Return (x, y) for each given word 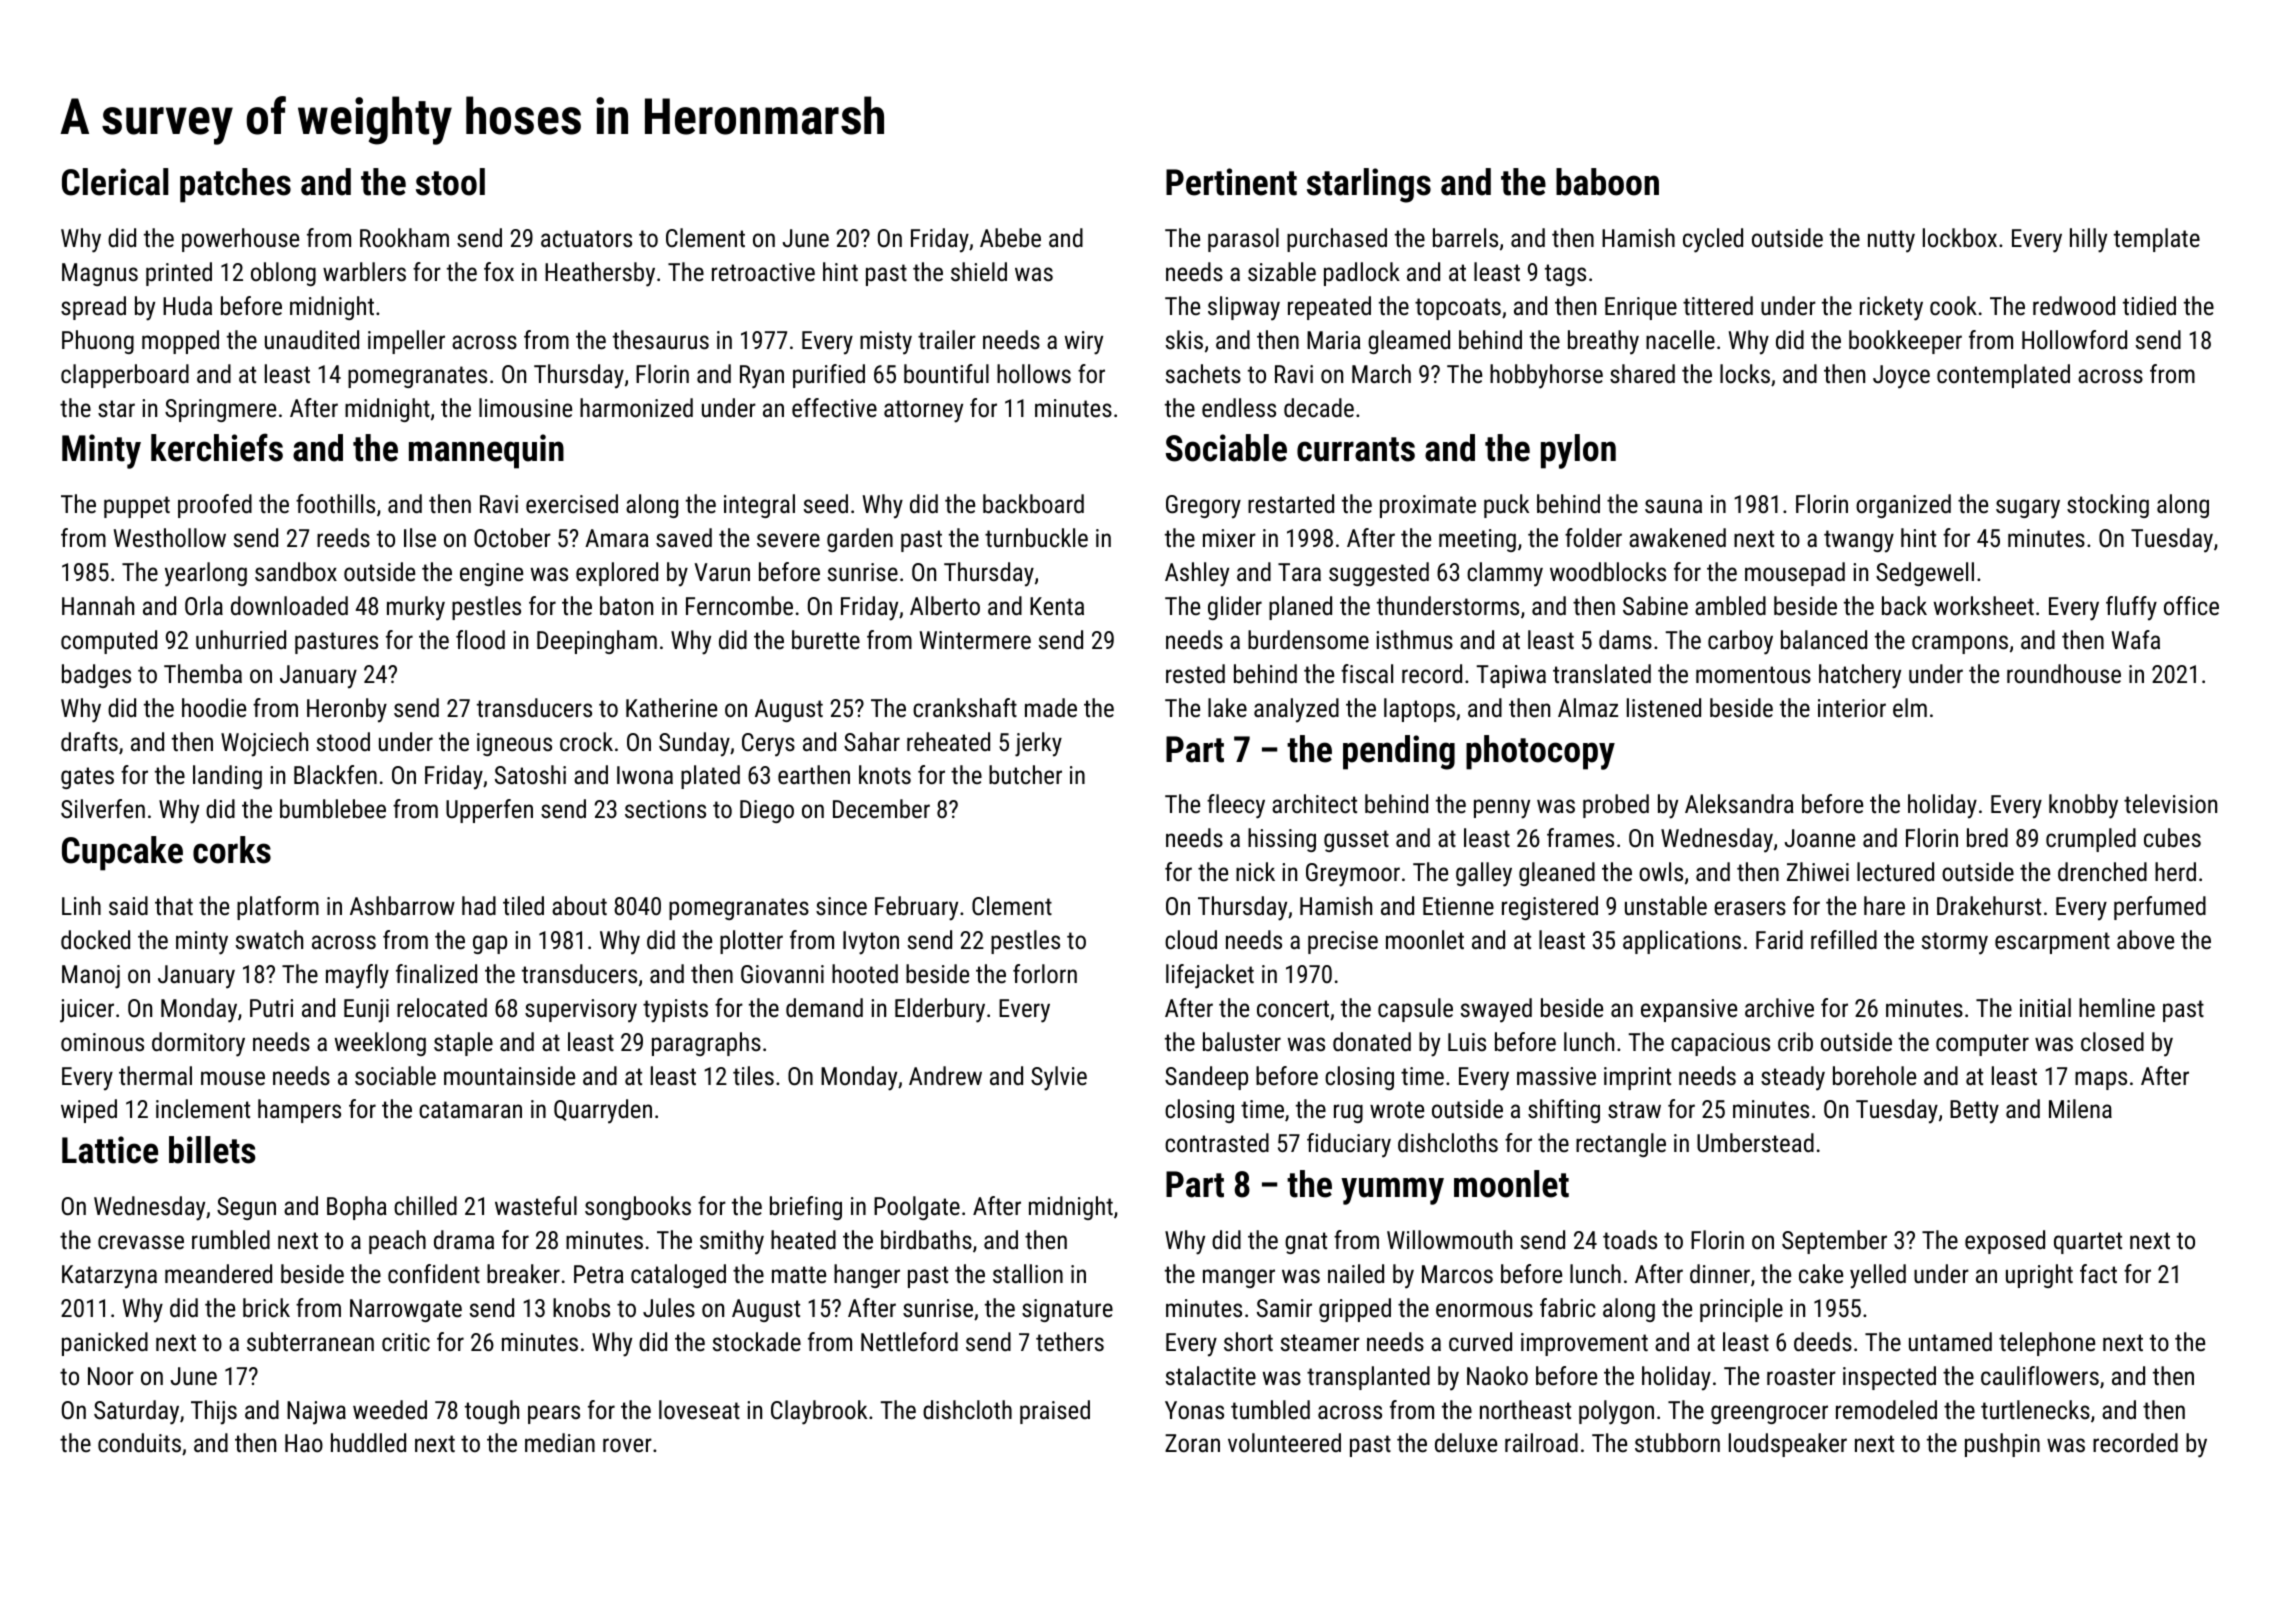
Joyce (1901, 377)
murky (416, 608)
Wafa (2136, 639)
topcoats (1458, 309)
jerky (1038, 744)
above (2145, 939)
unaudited (312, 339)
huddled (368, 1442)
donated (1372, 1041)
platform (278, 908)
